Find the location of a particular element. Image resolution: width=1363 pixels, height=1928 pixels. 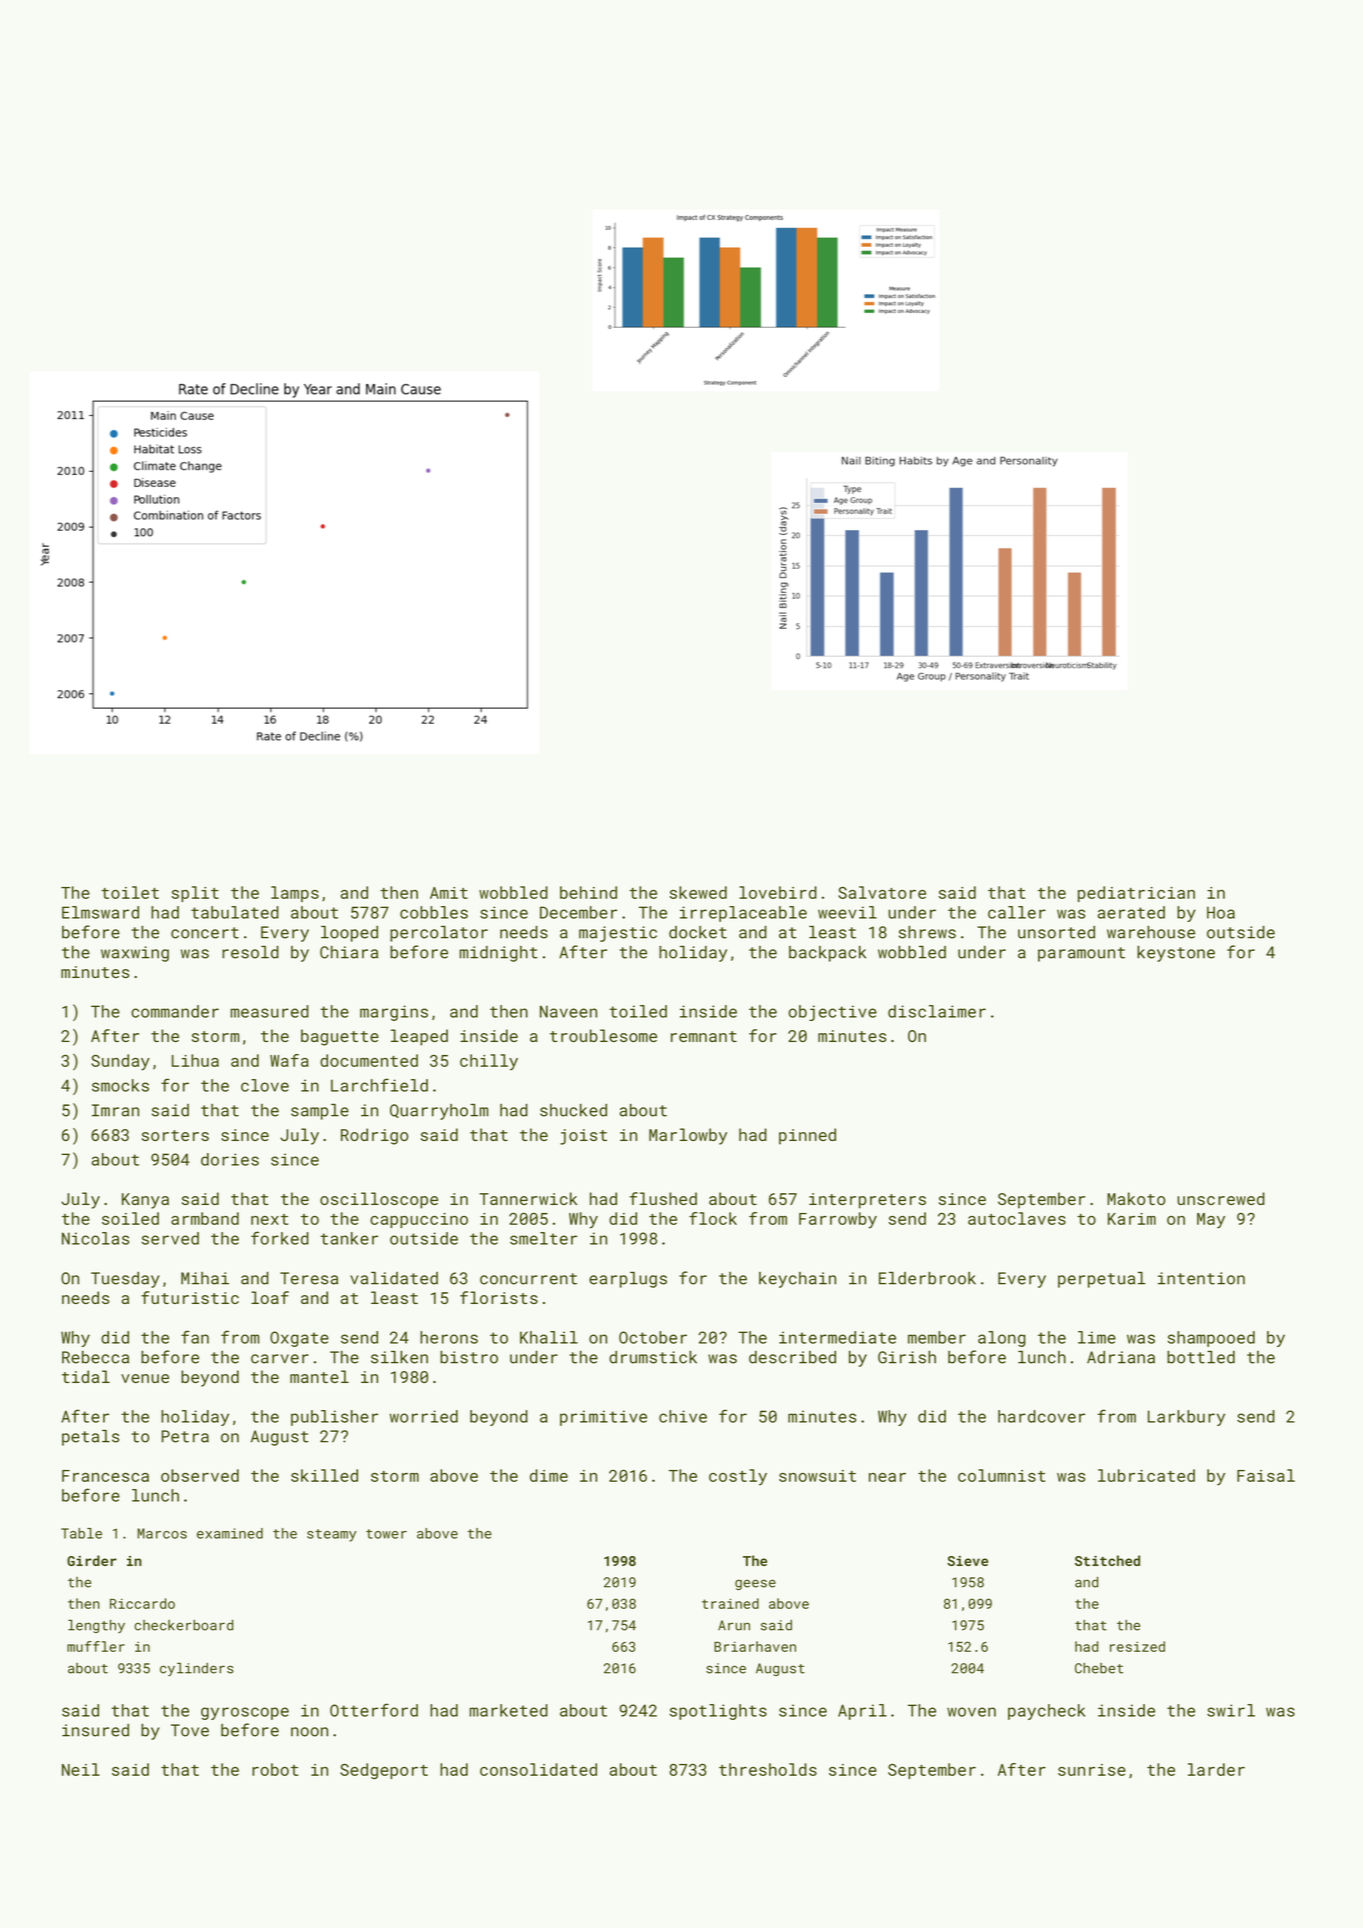

armband is located at coordinates (205, 1218).
